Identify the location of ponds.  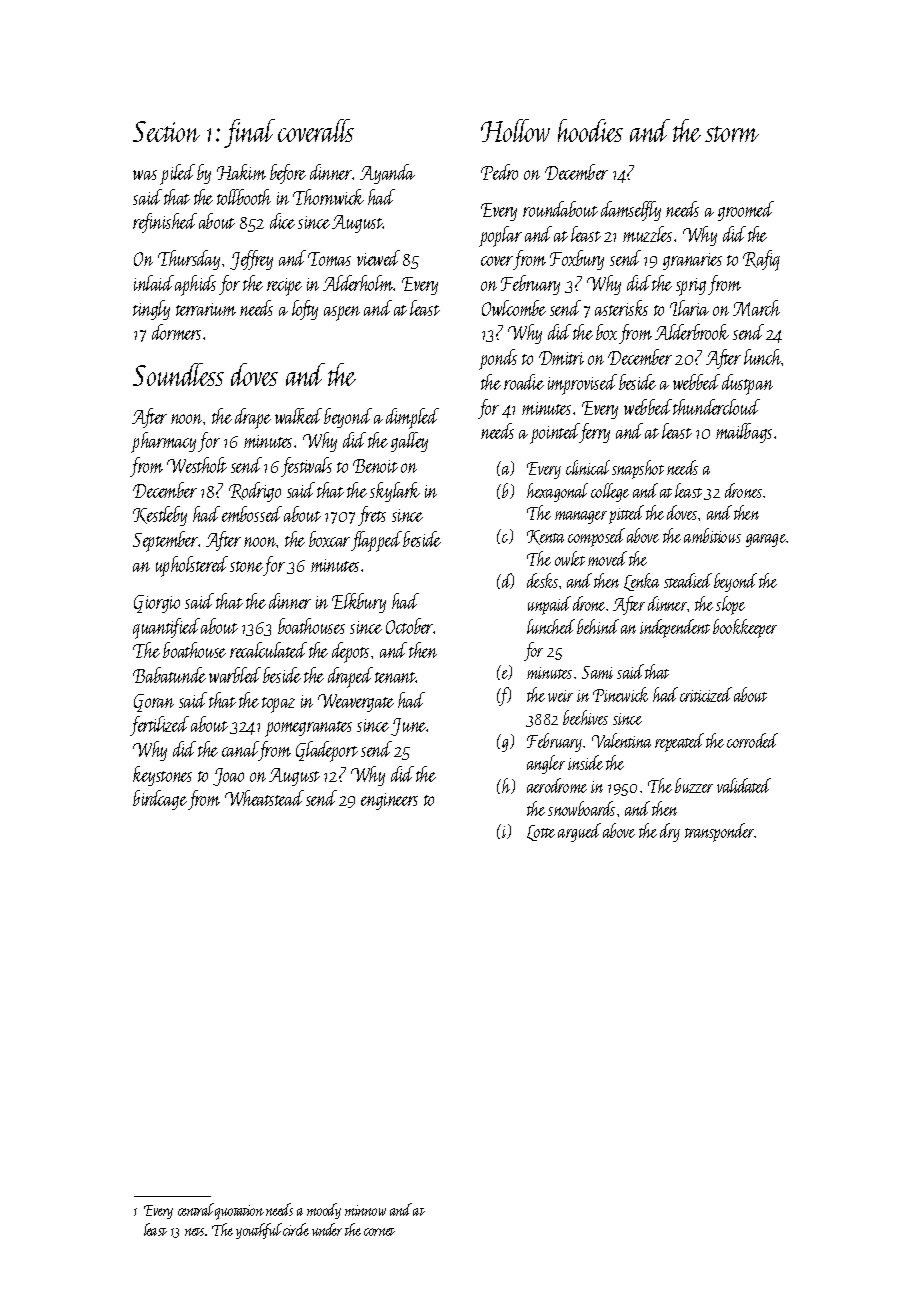
(498, 359).
